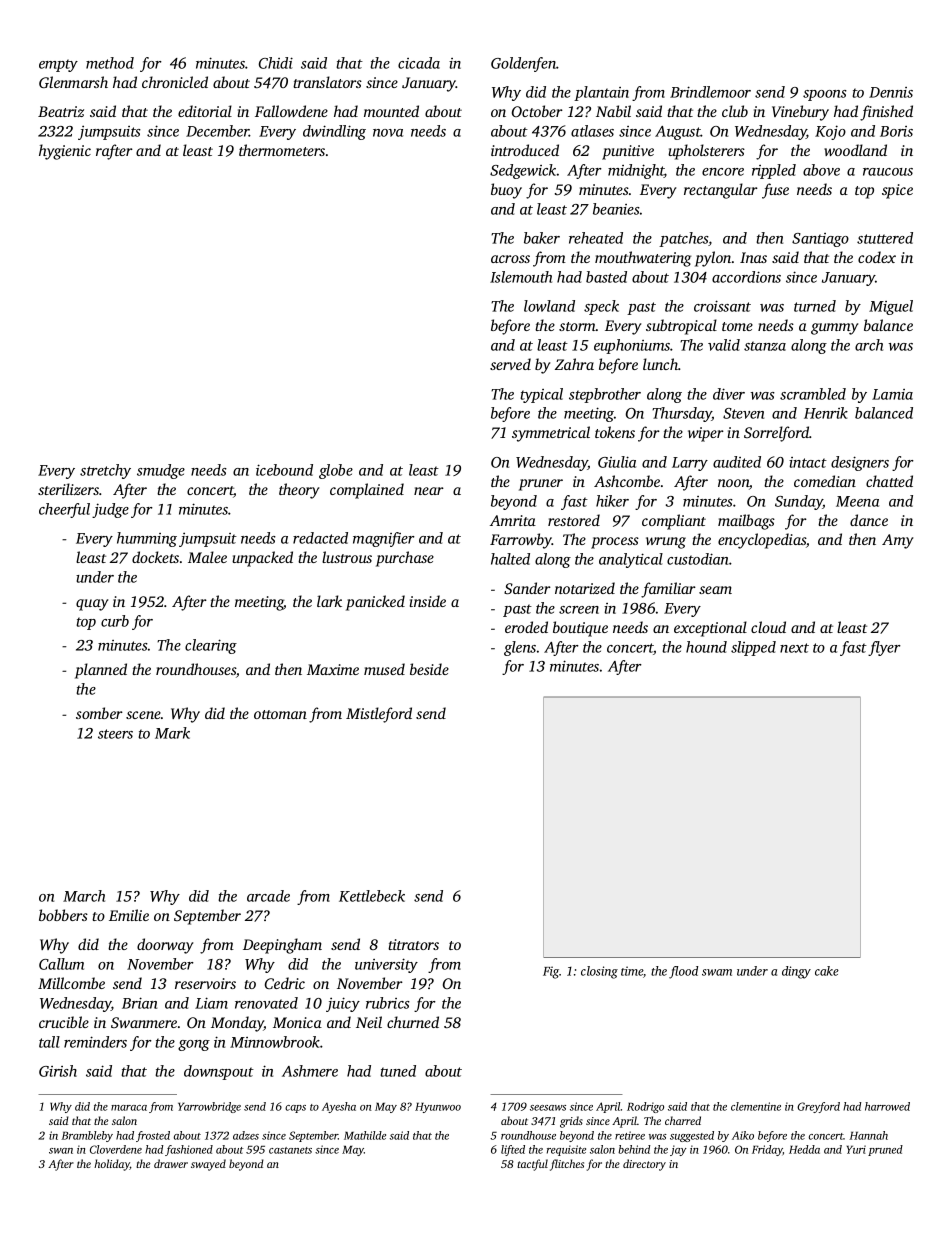  Describe the element at coordinates (87, 1136) in the screenshot. I see `Brambleby` at that location.
